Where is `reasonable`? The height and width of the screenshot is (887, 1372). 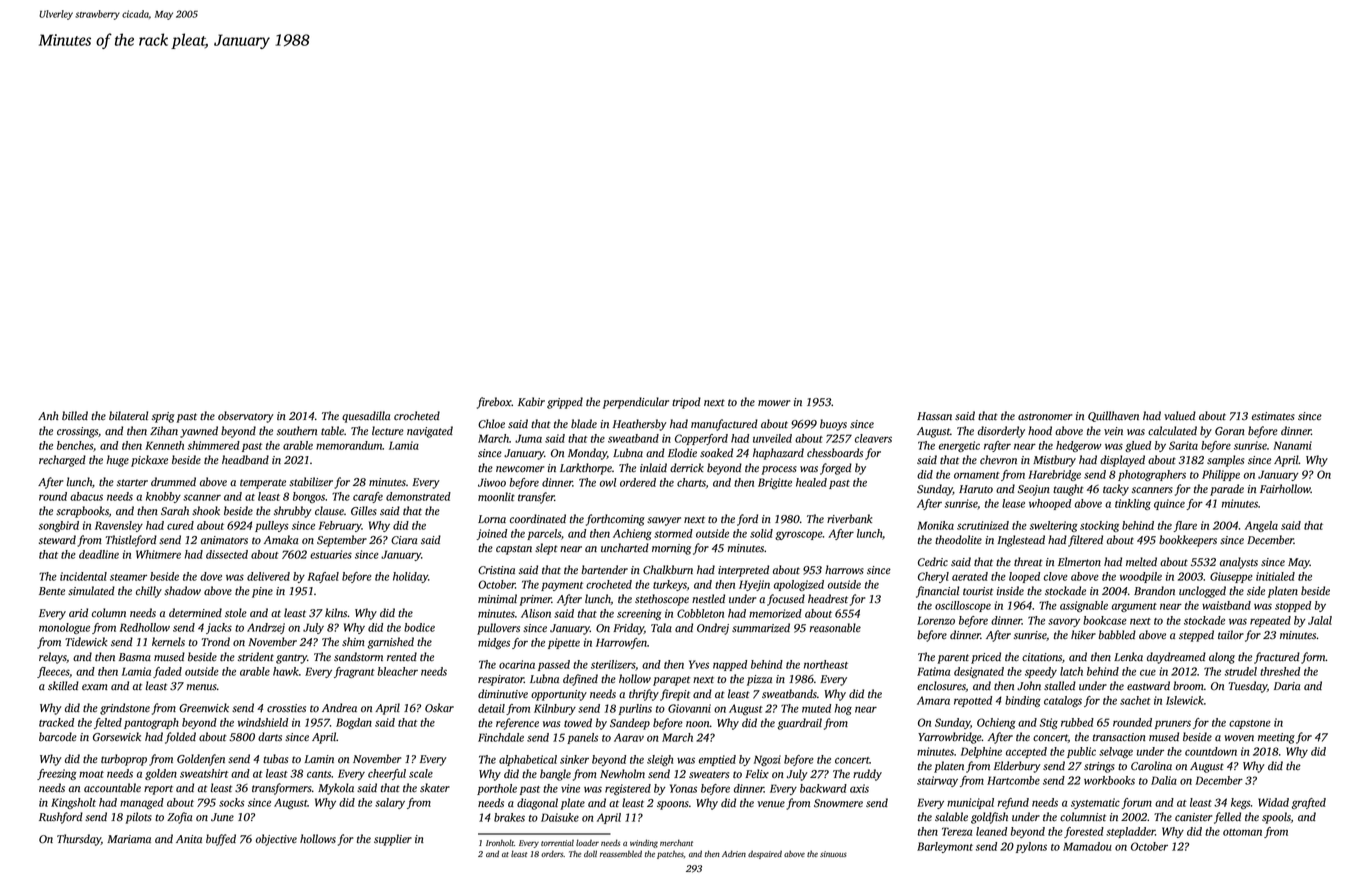 reasonable is located at coordinates (835, 628).
